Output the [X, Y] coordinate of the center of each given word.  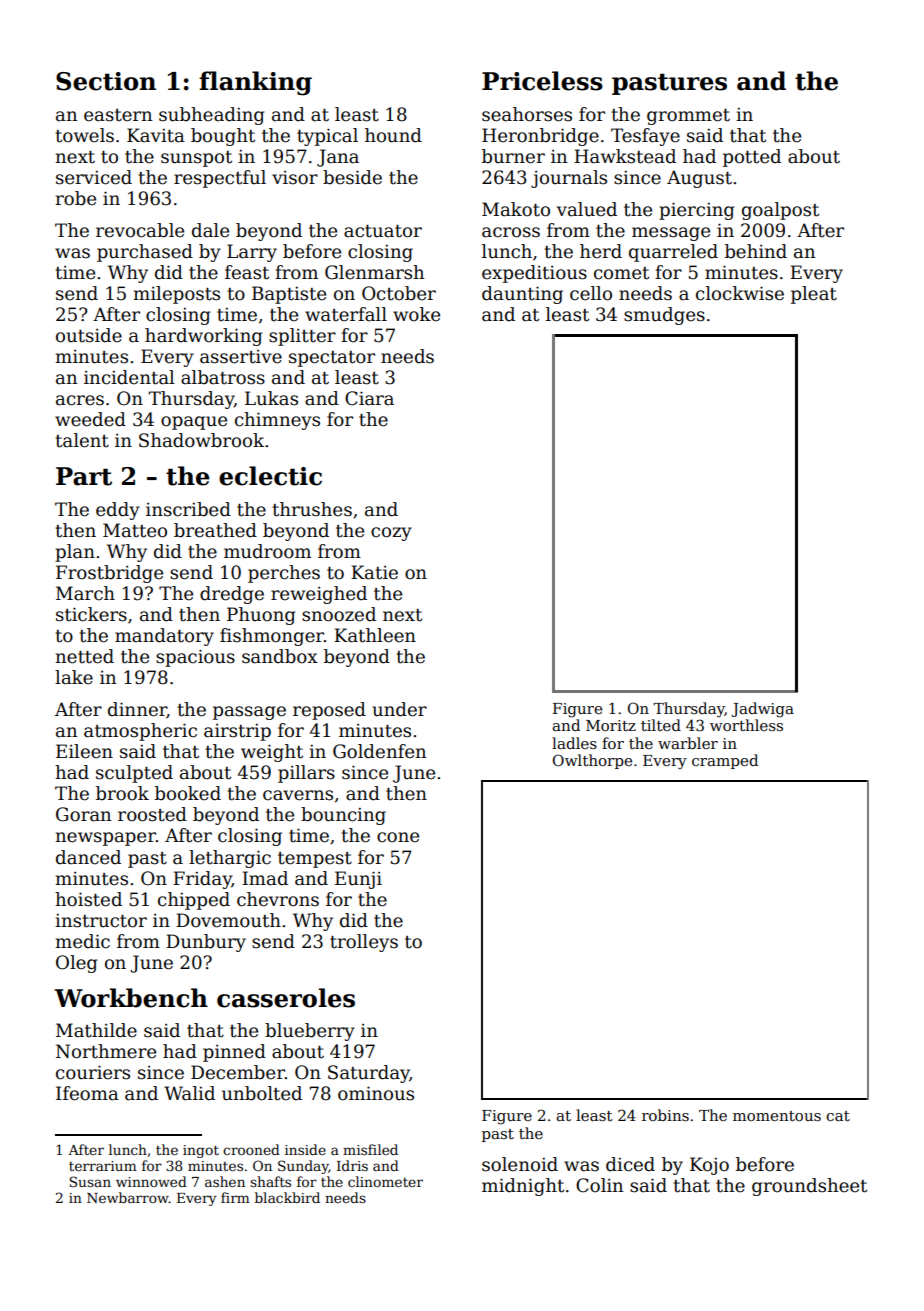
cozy [391, 534]
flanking [255, 83]
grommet [688, 117]
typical [327, 137]
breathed [215, 530]
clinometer [385, 1181]
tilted [661, 725]
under [399, 709]
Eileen [84, 751]
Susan [90, 1181]
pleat [814, 295]
